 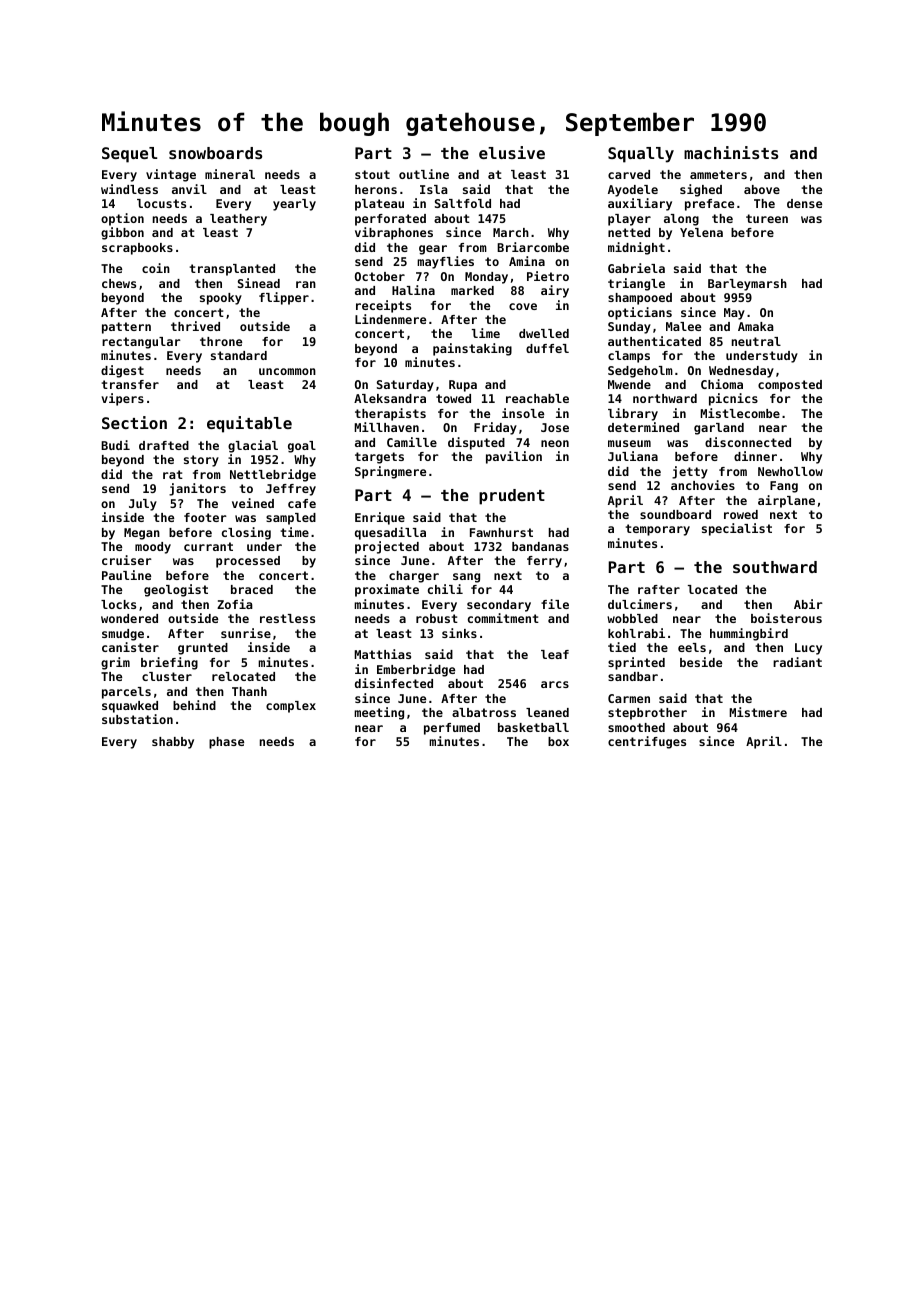 I want to click on machinists, so click(x=731, y=152).
